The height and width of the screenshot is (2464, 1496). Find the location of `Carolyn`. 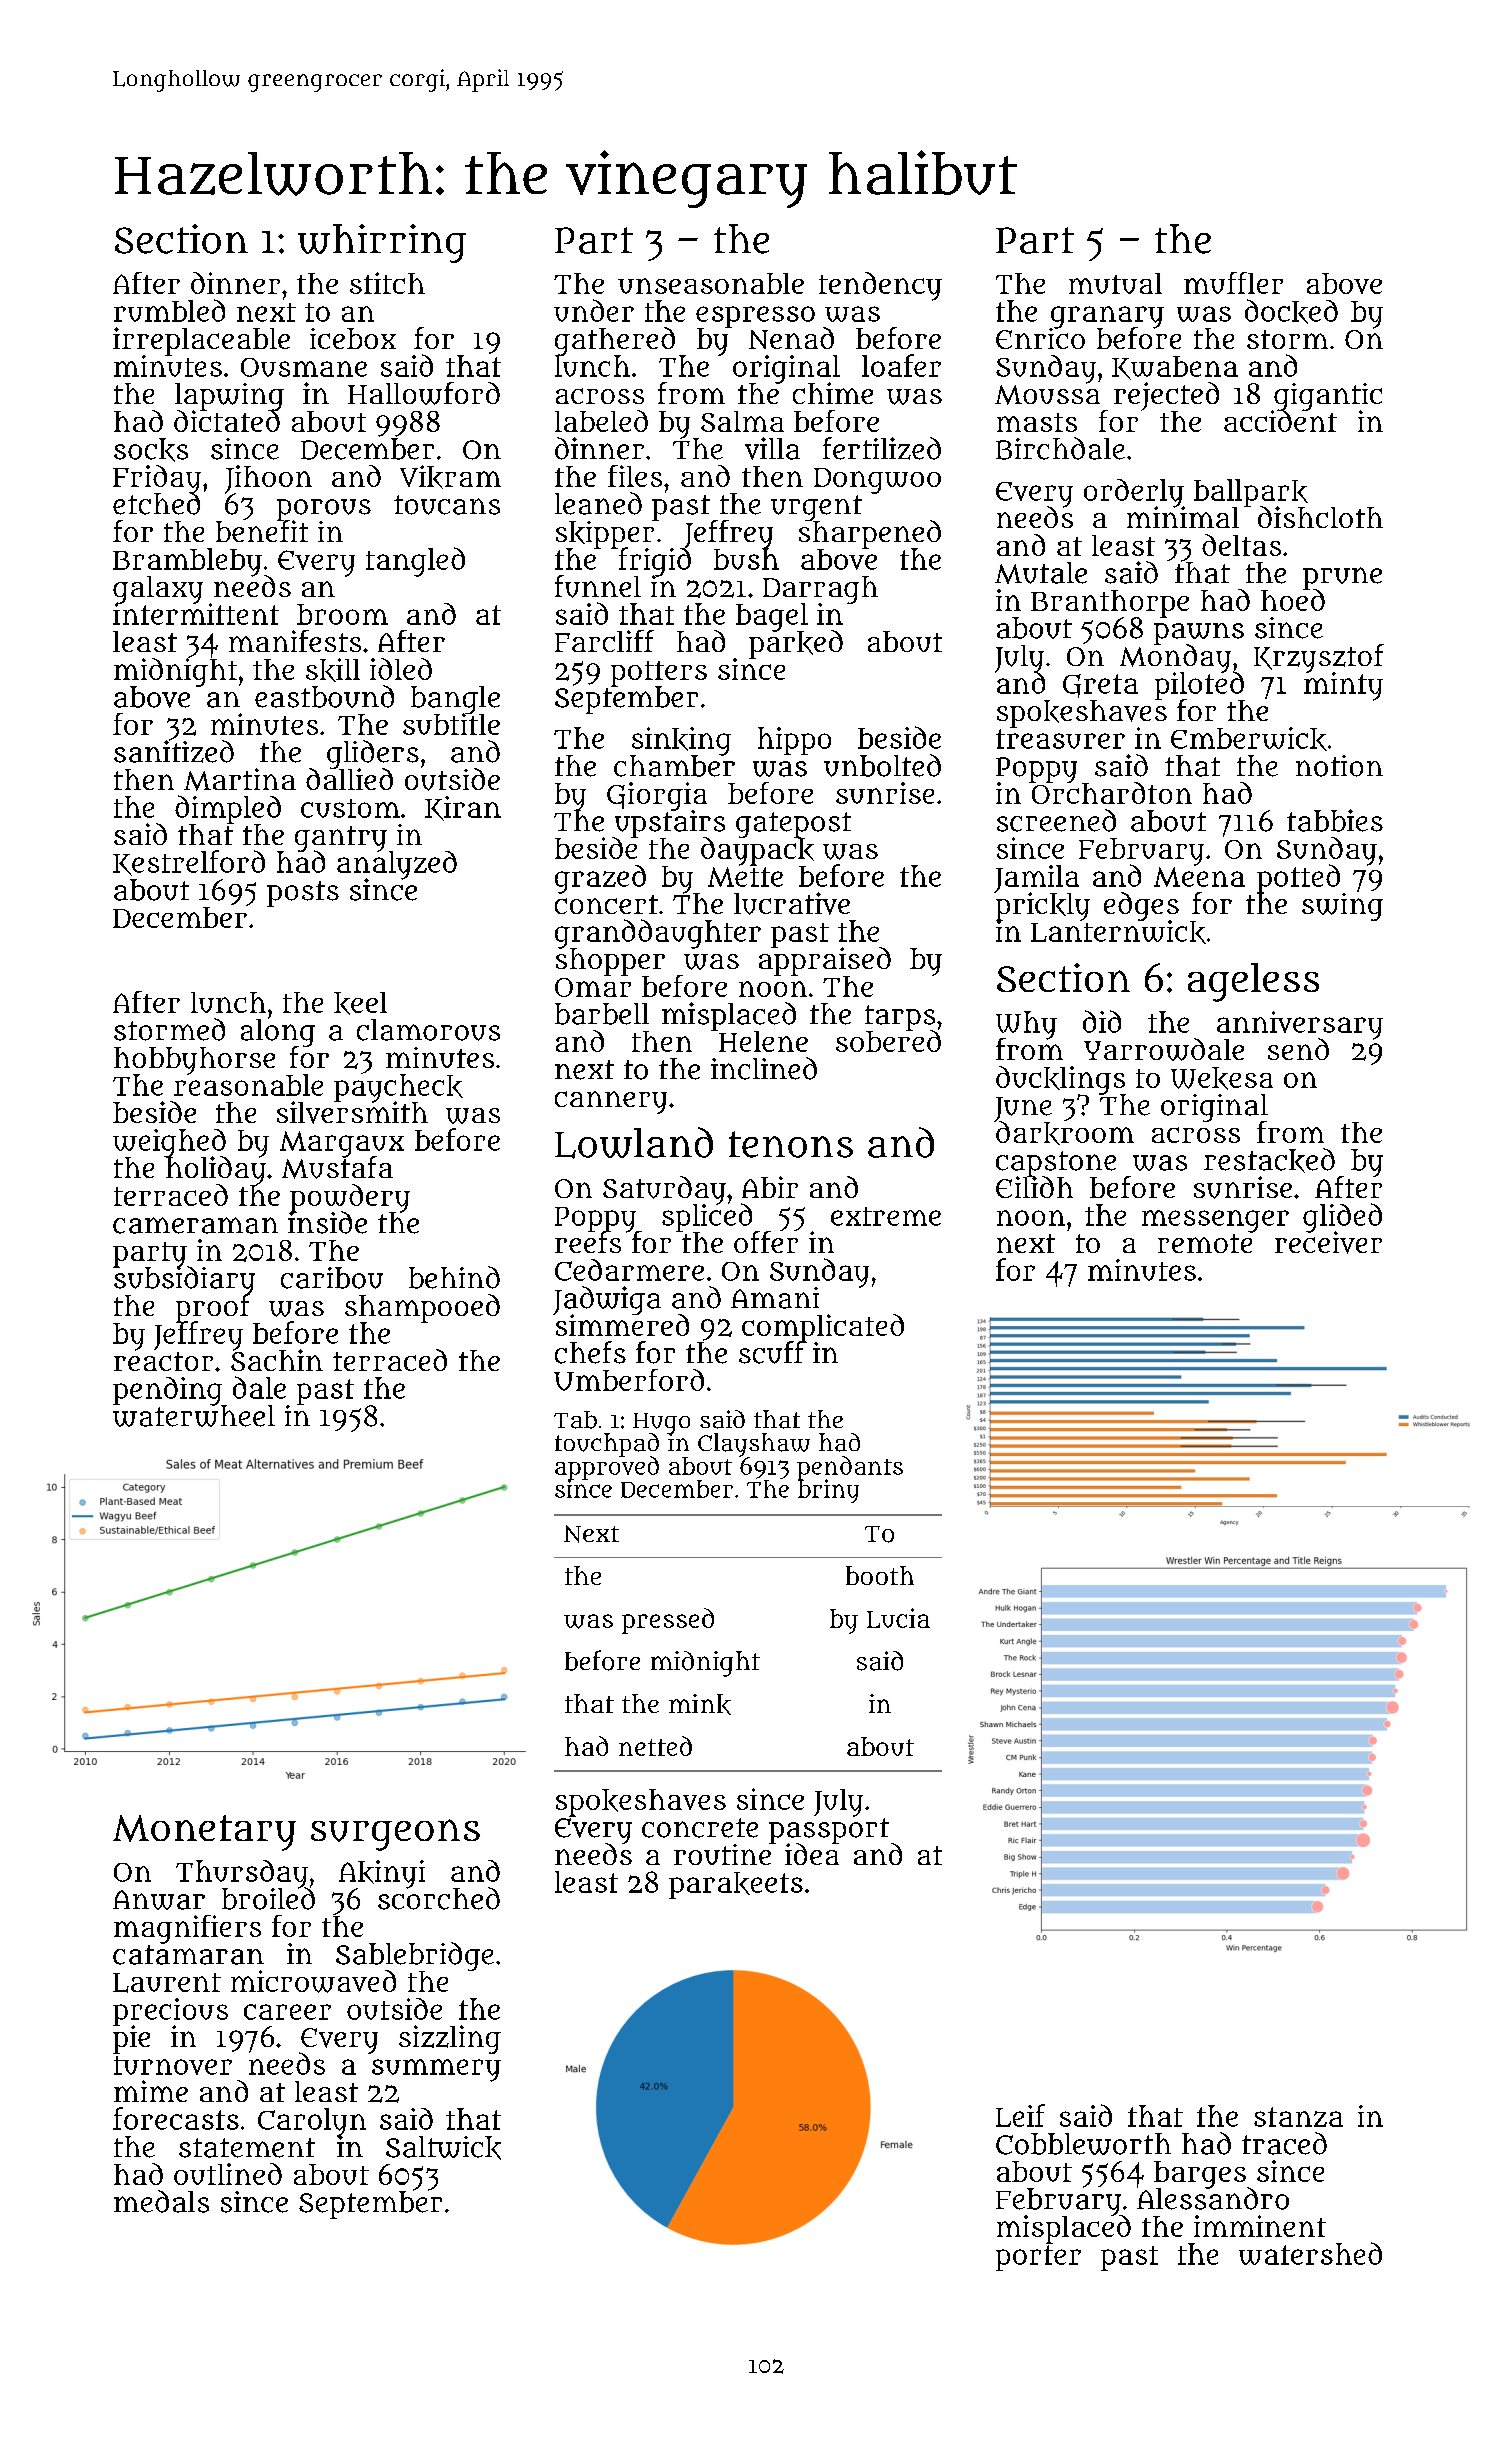

Carolyn is located at coordinates (312, 2122).
